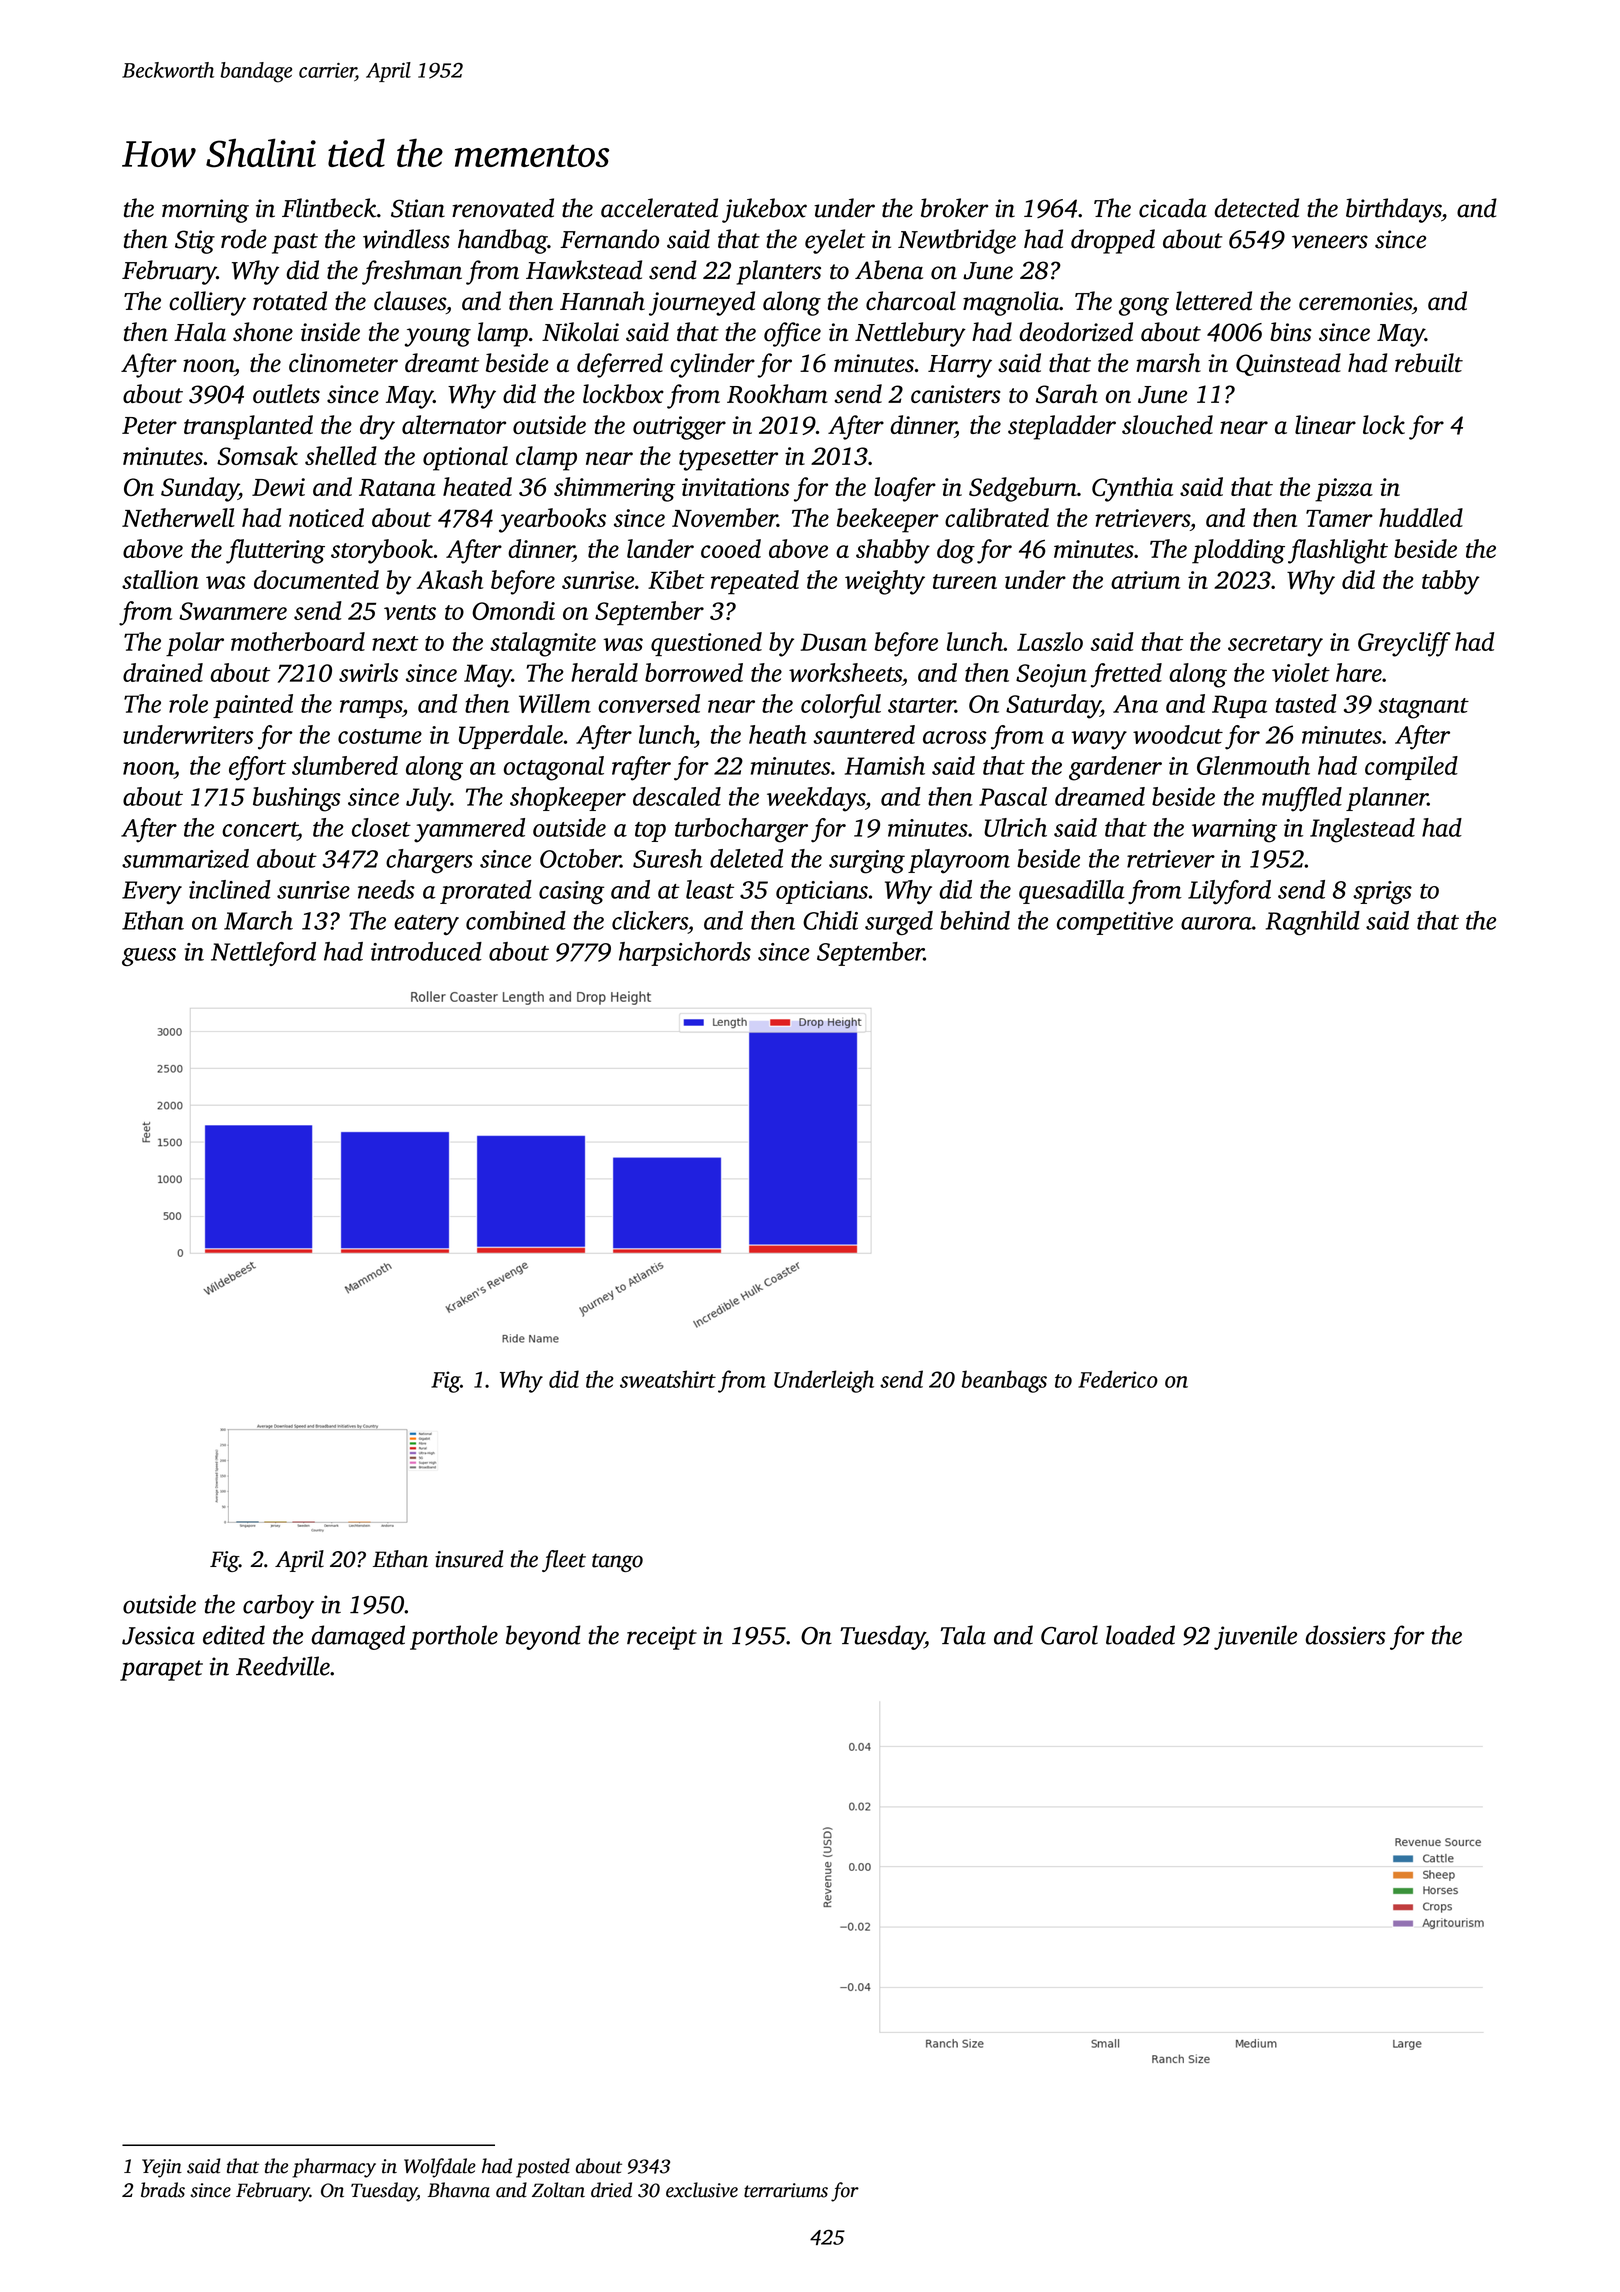 This screenshot has height=2292, width=1620. What do you see at coordinates (283, 1666) in the screenshot?
I see `Reedville` at bounding box center [283, 1666].
